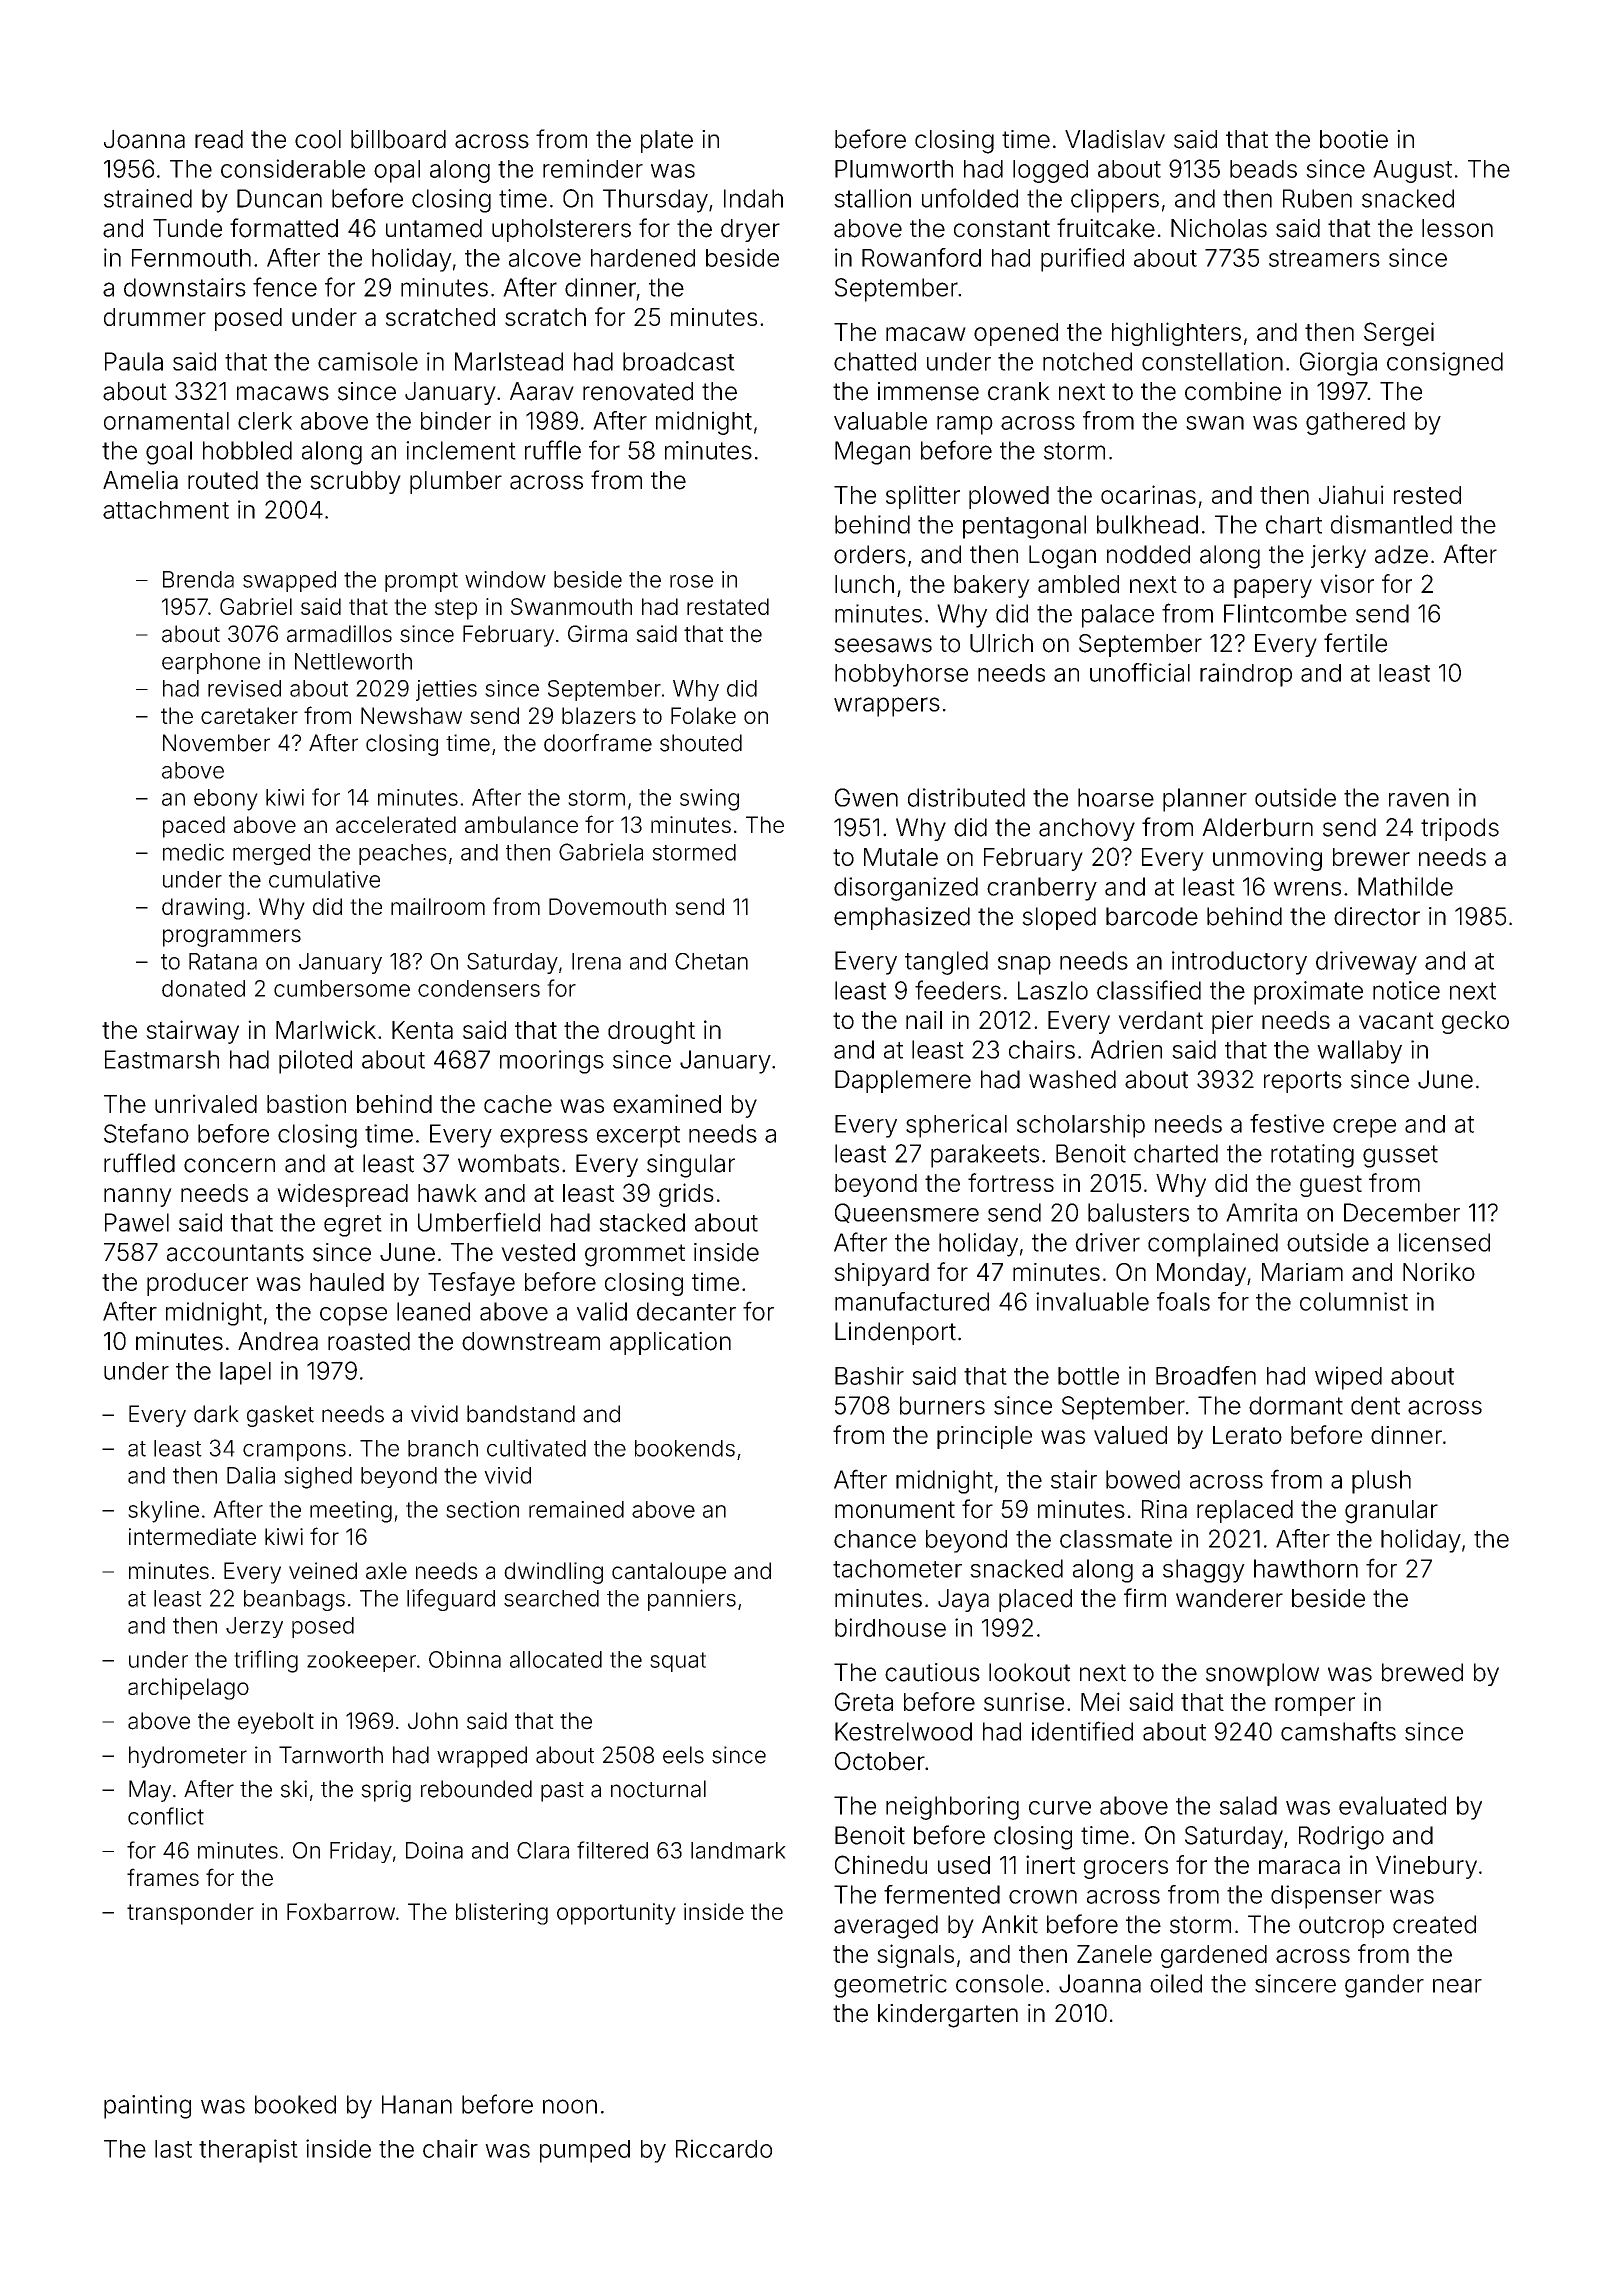 This screenshot has height=2292, width=1620. Describe the element at coordinates (948, 2016) in the screenshot. I see `kindergarten` at that location.
